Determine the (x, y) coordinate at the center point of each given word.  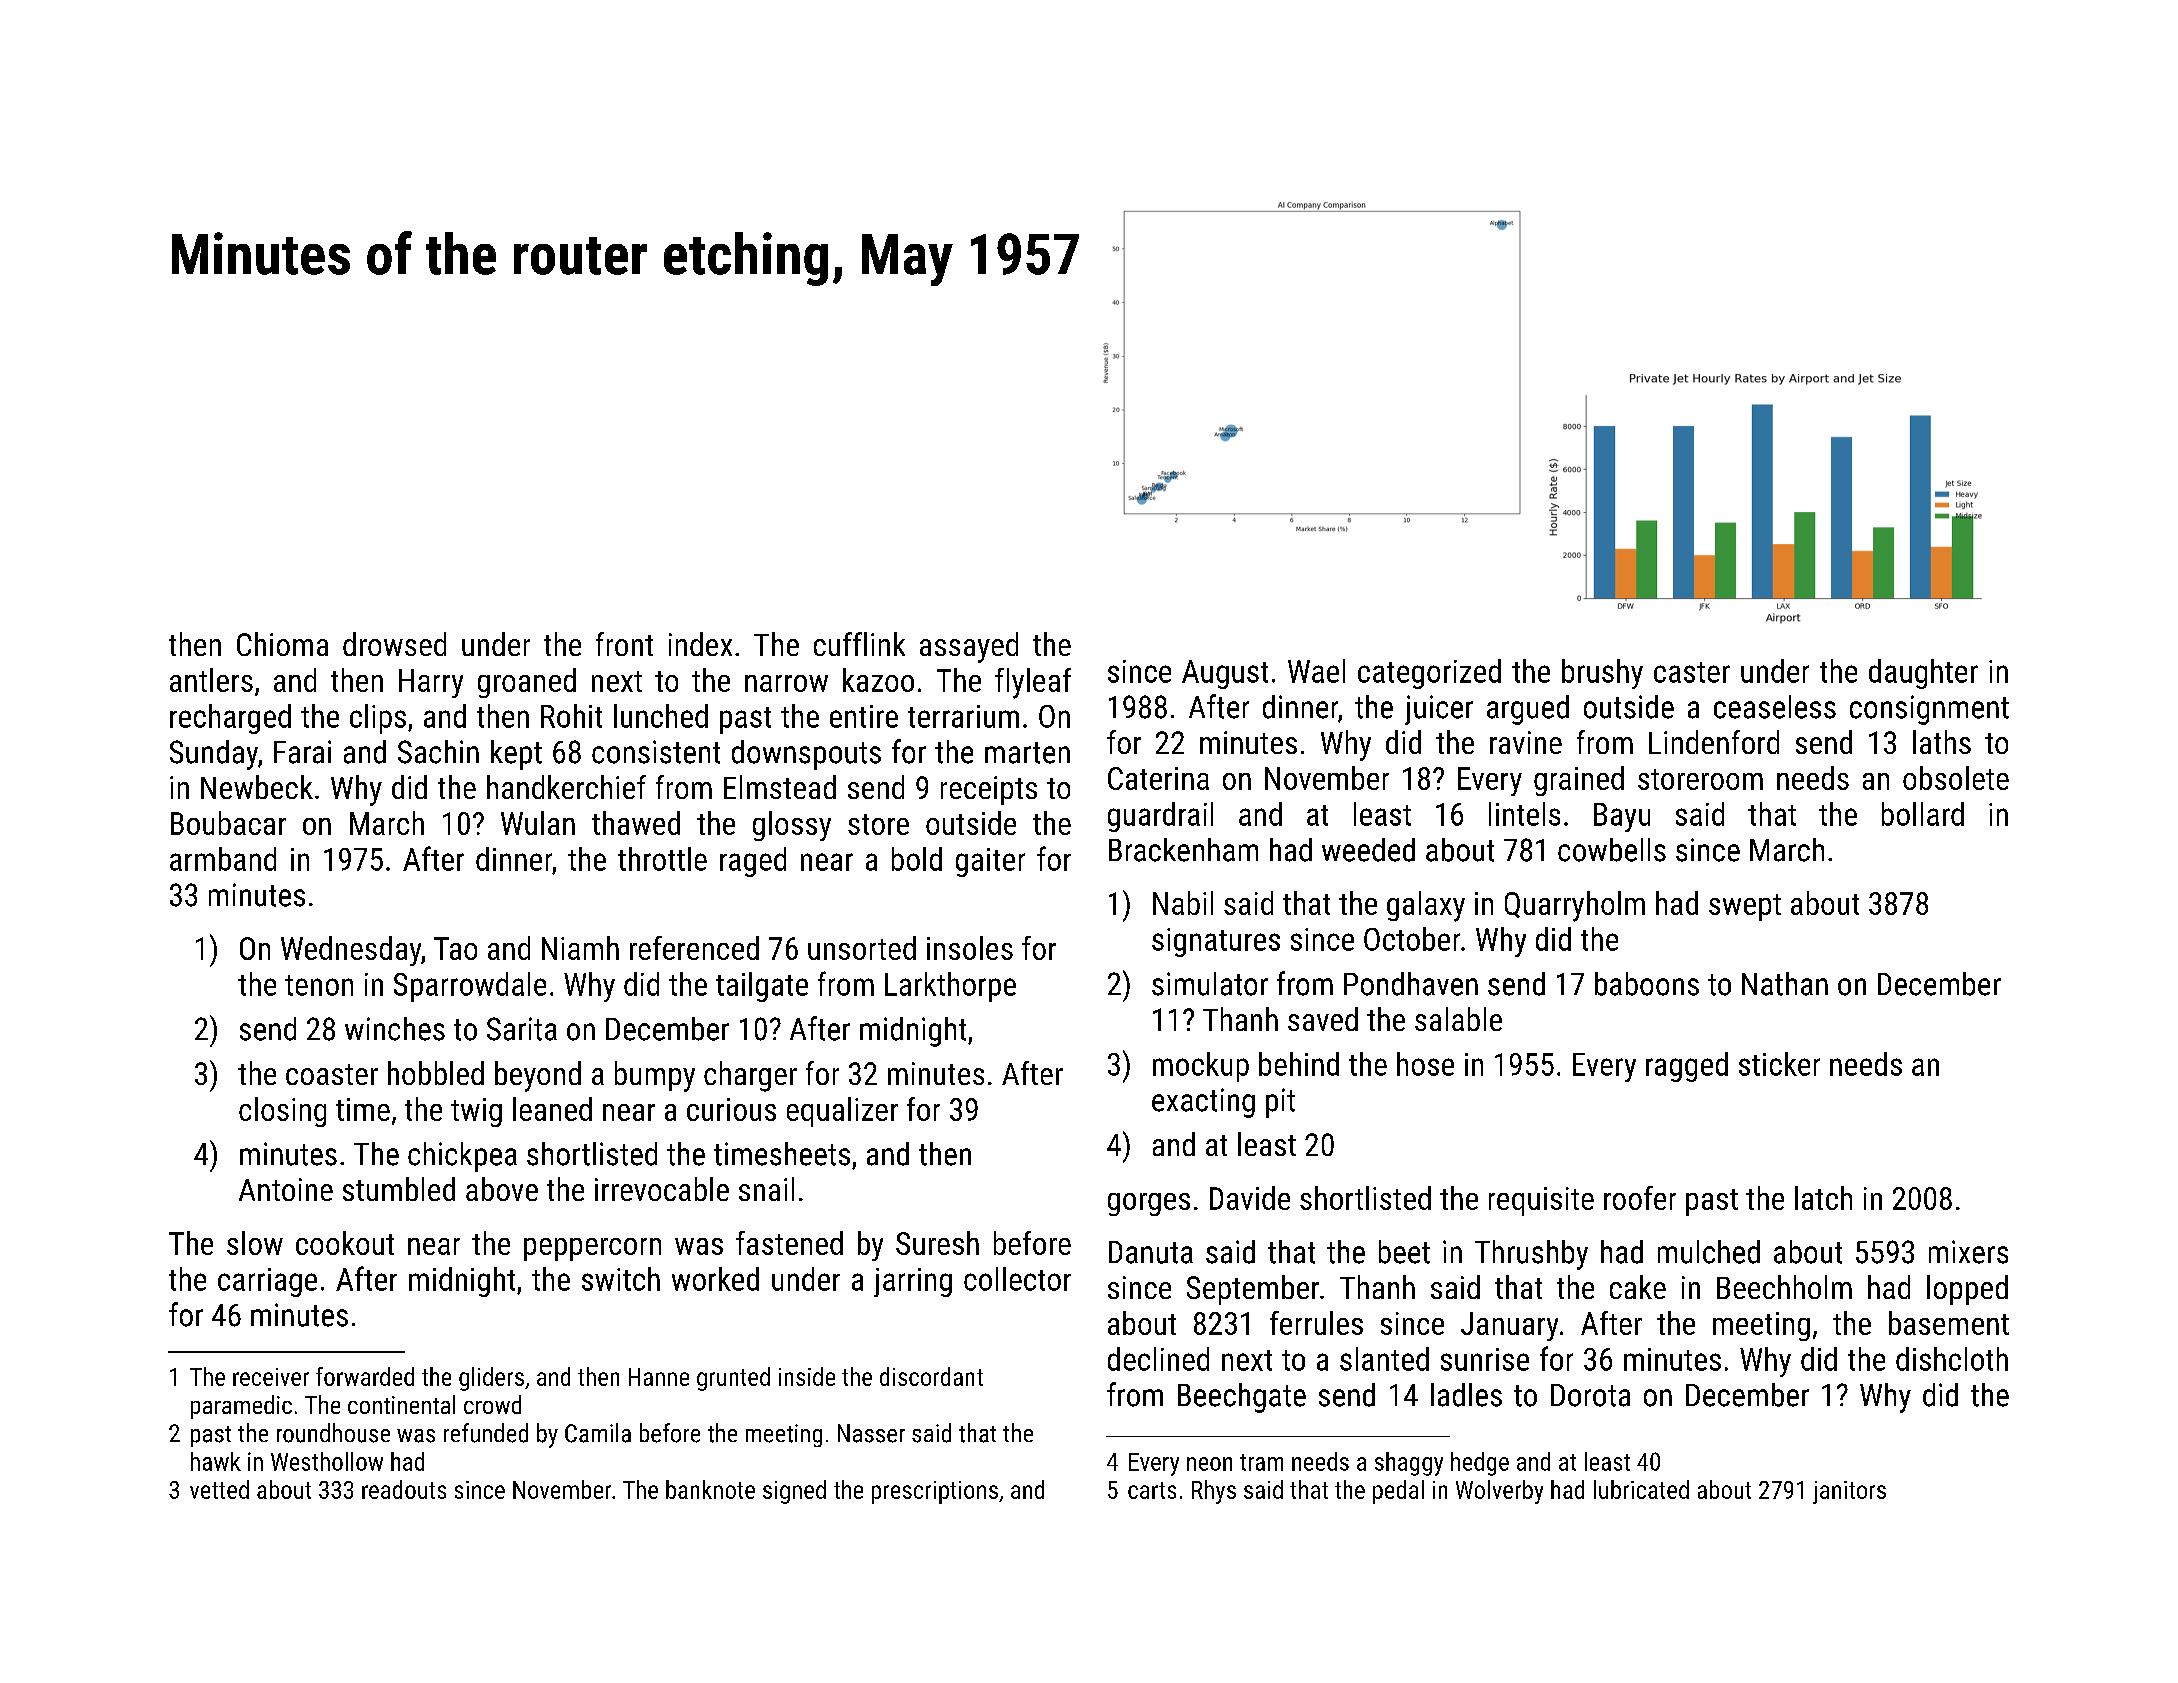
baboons (1647, 984)
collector (1017, 1279)
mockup (1201, 1067)
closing (282, 1112)
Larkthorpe (950, 987)
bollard (1923, 814)
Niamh (580, 948)
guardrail (1160, 817)
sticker (1779, 1064)
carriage (267, 1282)
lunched (661, 716)
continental (401, 1404)
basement (1949, 1323)
